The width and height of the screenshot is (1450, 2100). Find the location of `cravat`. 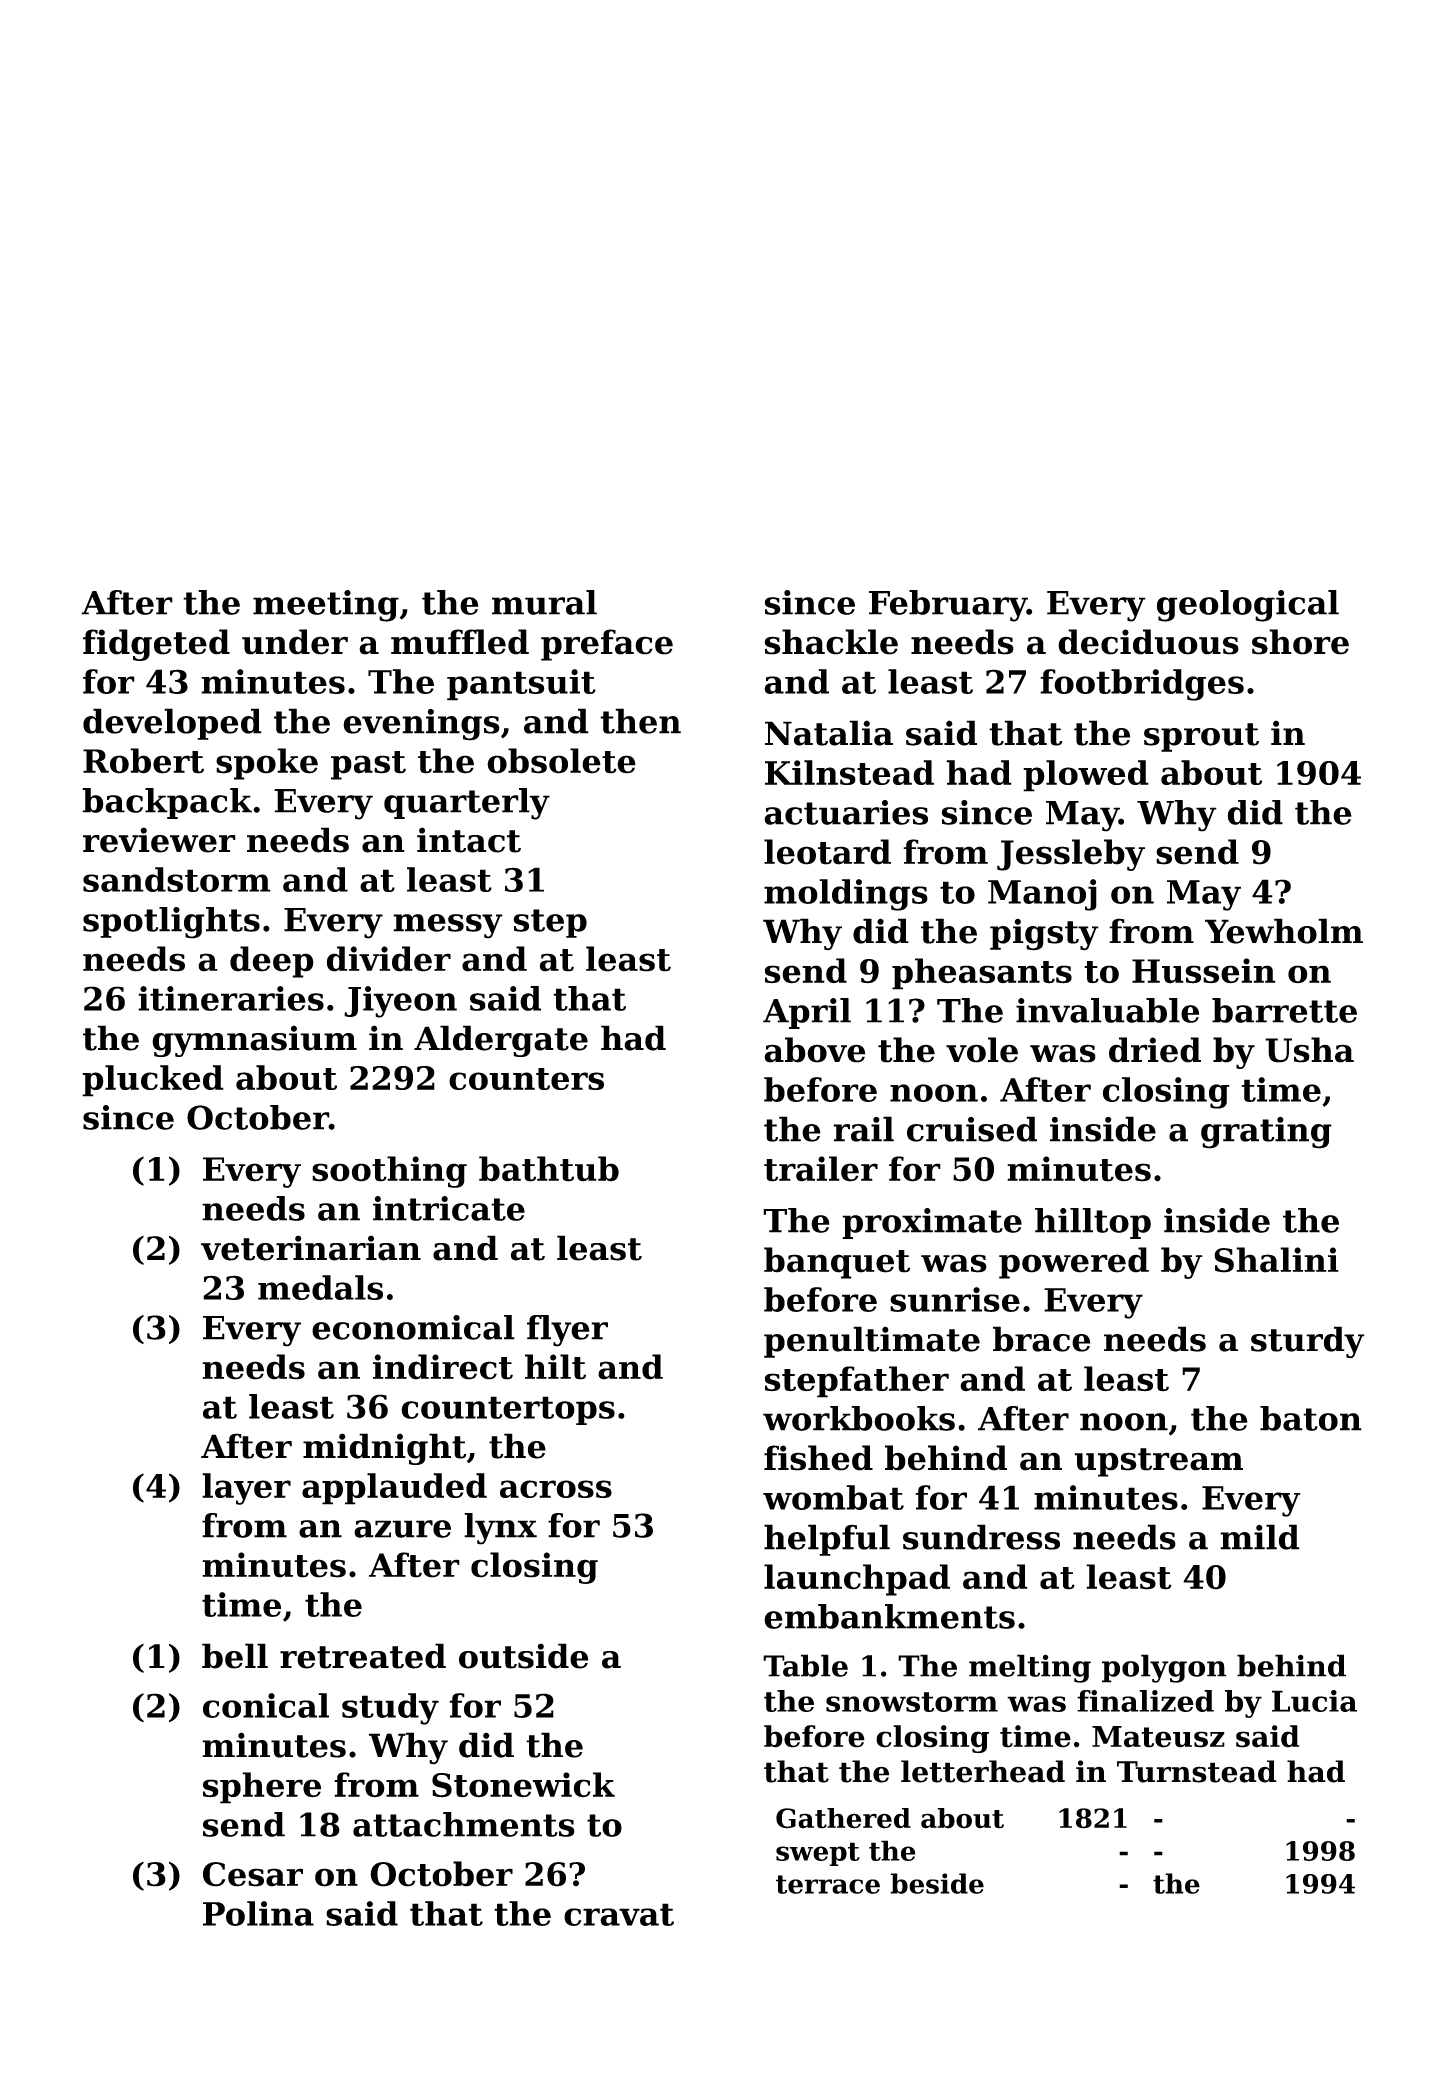

cravat is located at coordinates (619, 1914).
